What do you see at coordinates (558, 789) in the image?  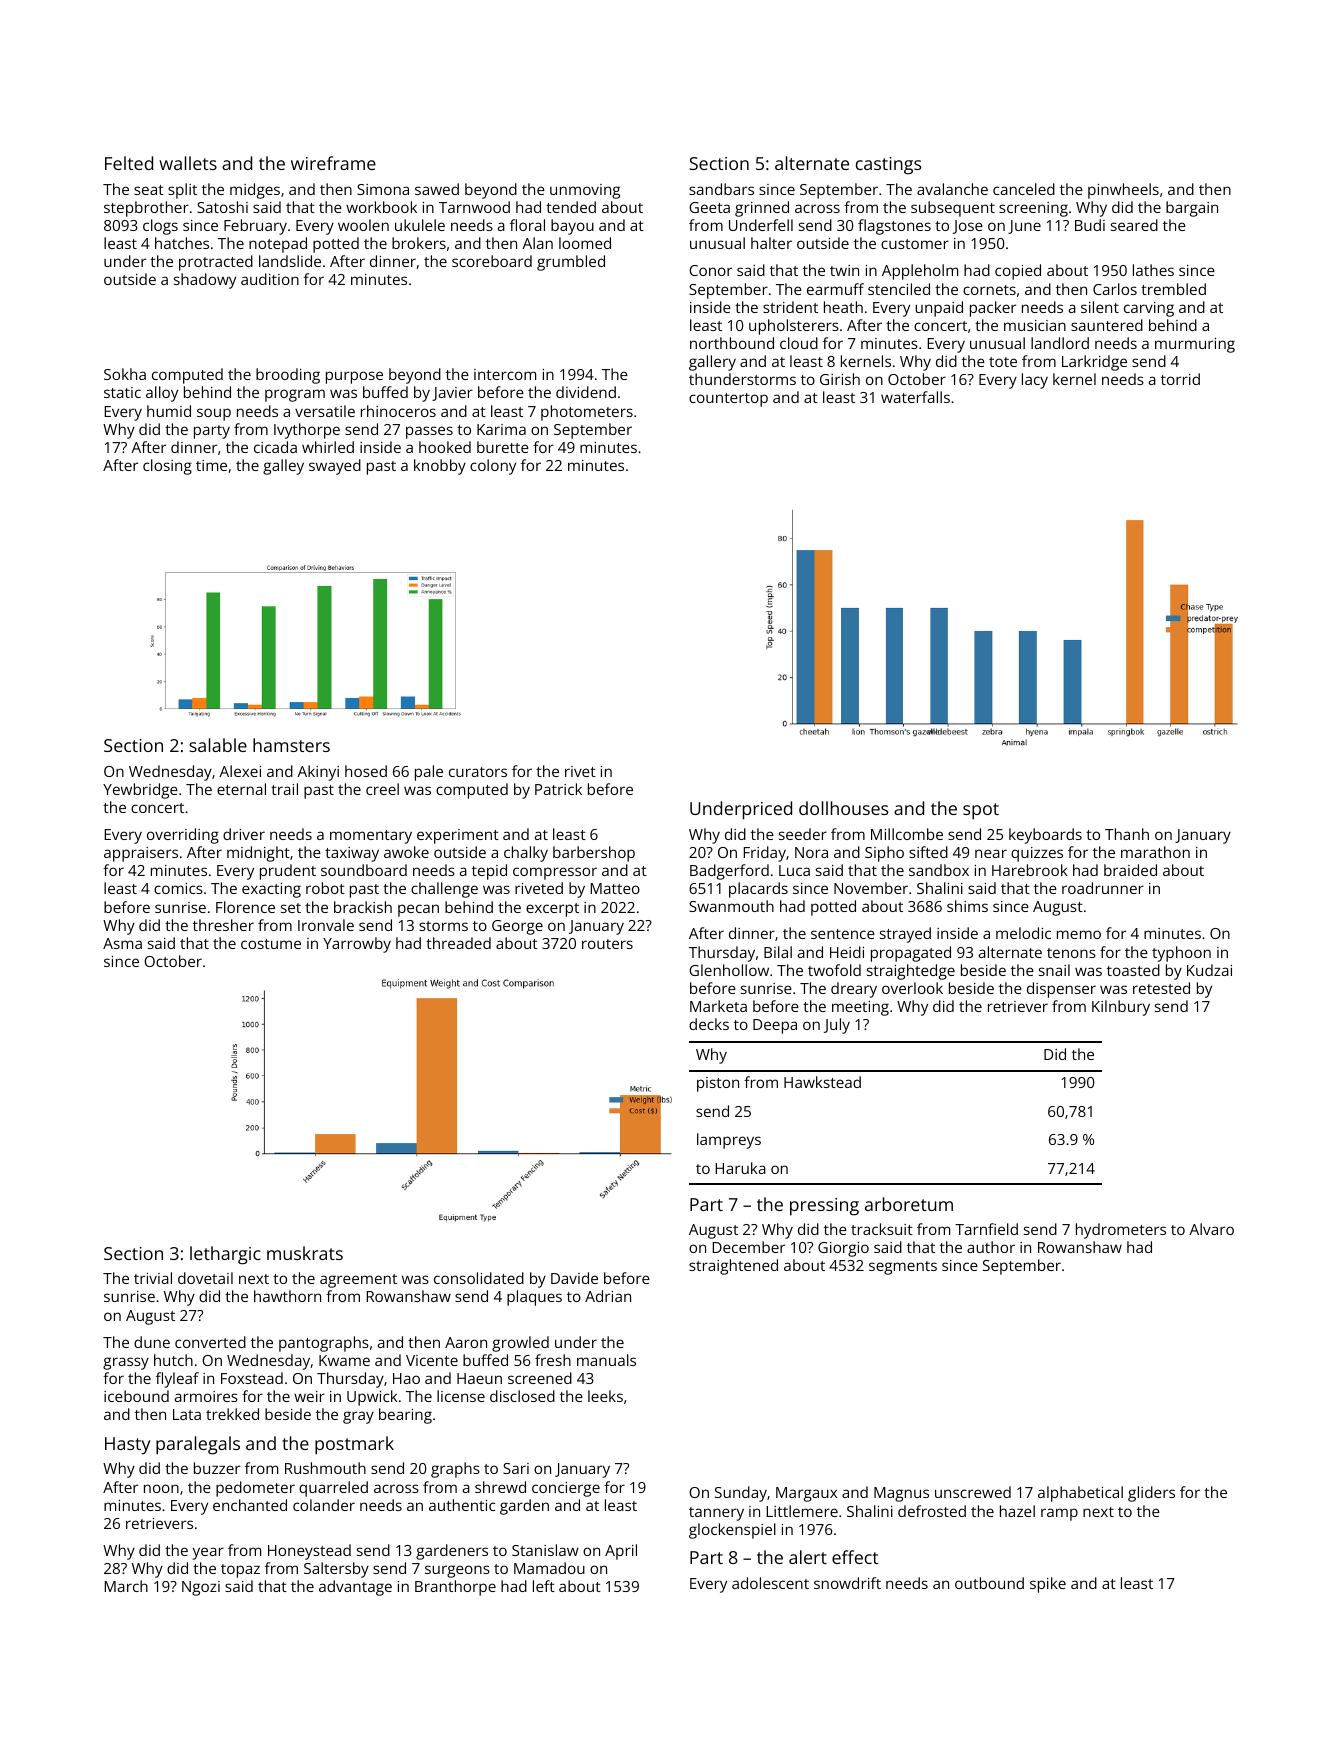 I see `Patrick` at bounding box center [558, 789].
